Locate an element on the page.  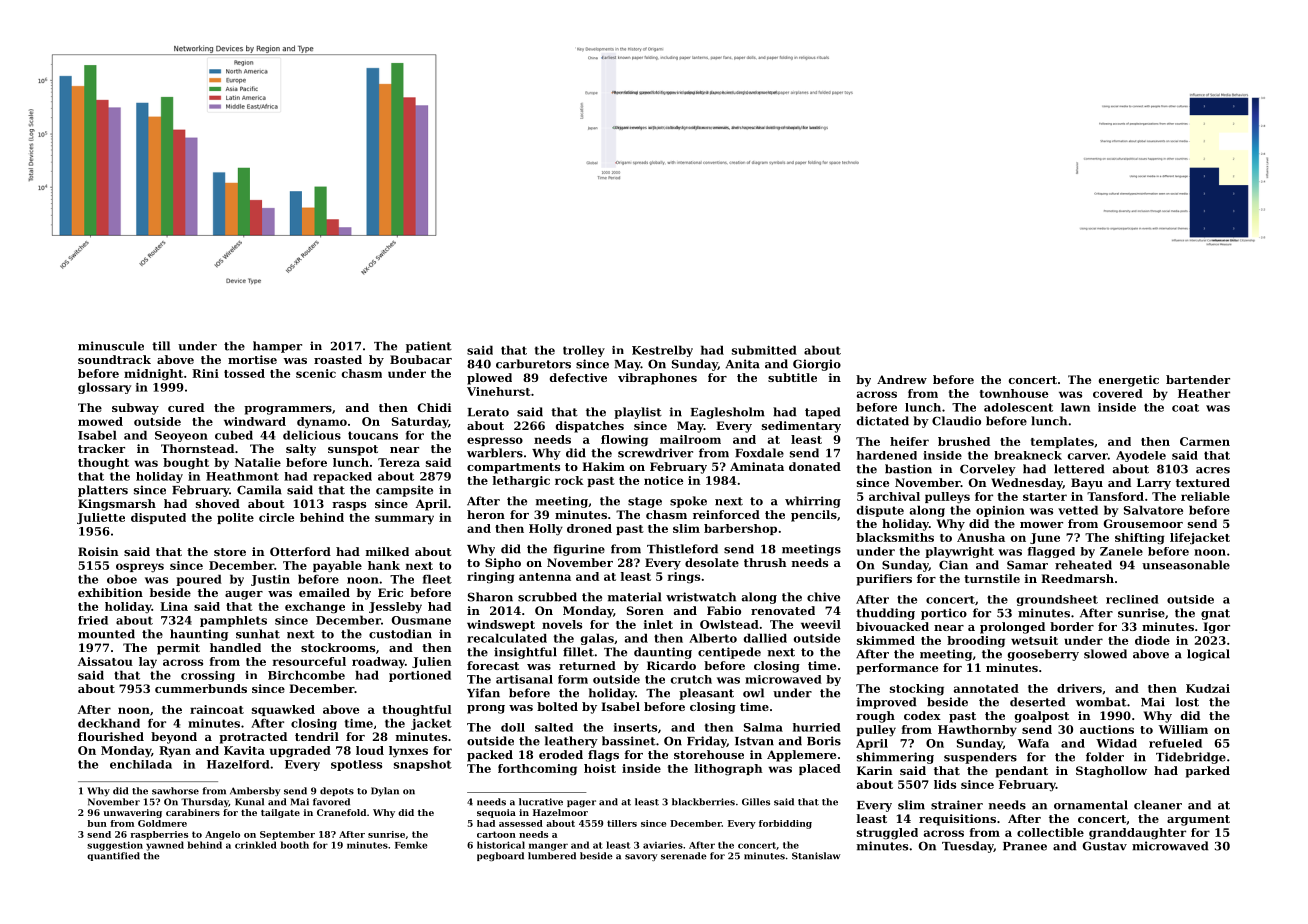
minuscule is located at coordinates (111, 346).
